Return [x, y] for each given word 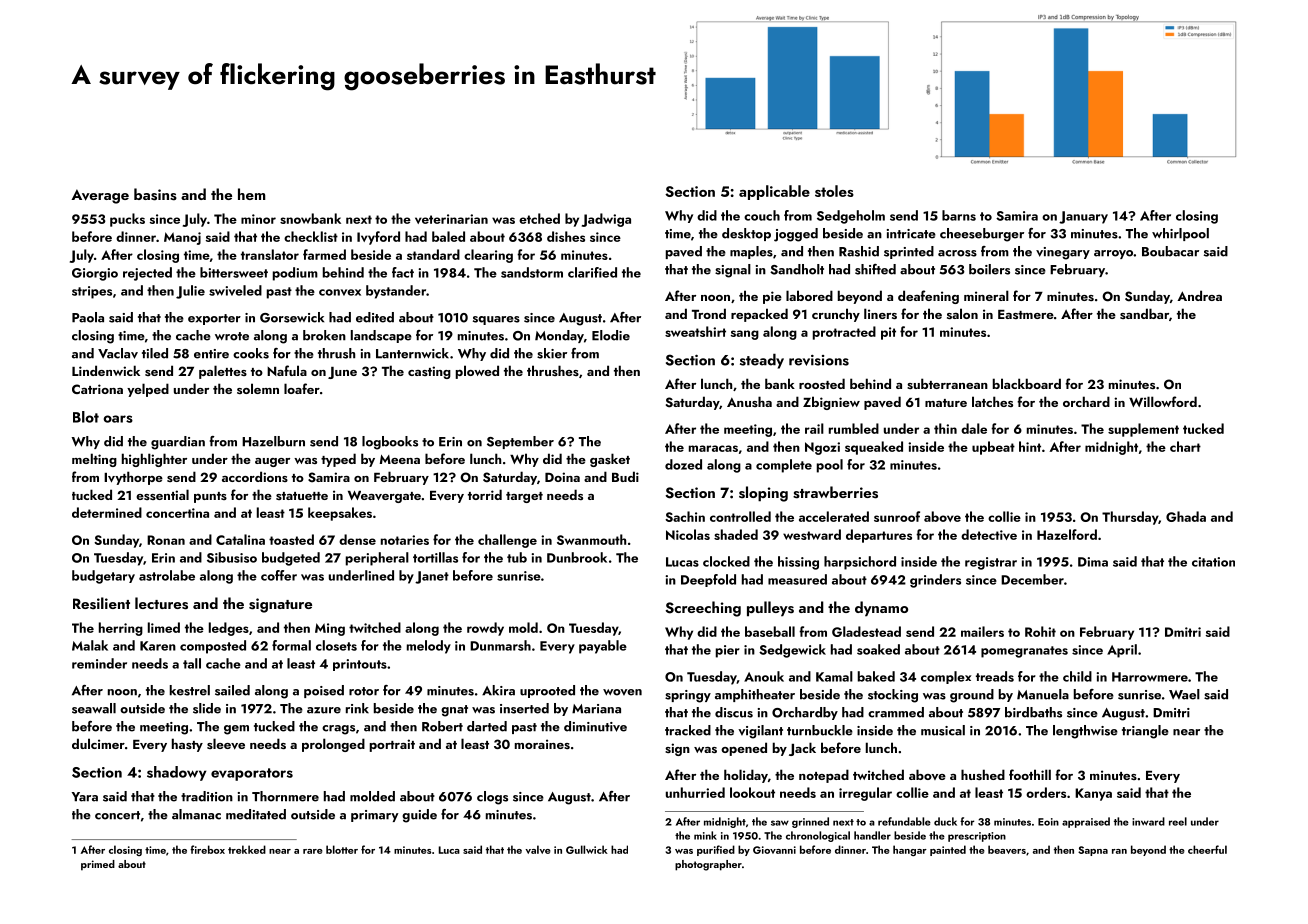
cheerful [1207, 849]
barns [959, 215]
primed [98, 865]
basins [155, 194]
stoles [834, 191]
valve [538, 849]
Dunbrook [577, 557]
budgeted [291, 559]
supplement [1143, 430]
